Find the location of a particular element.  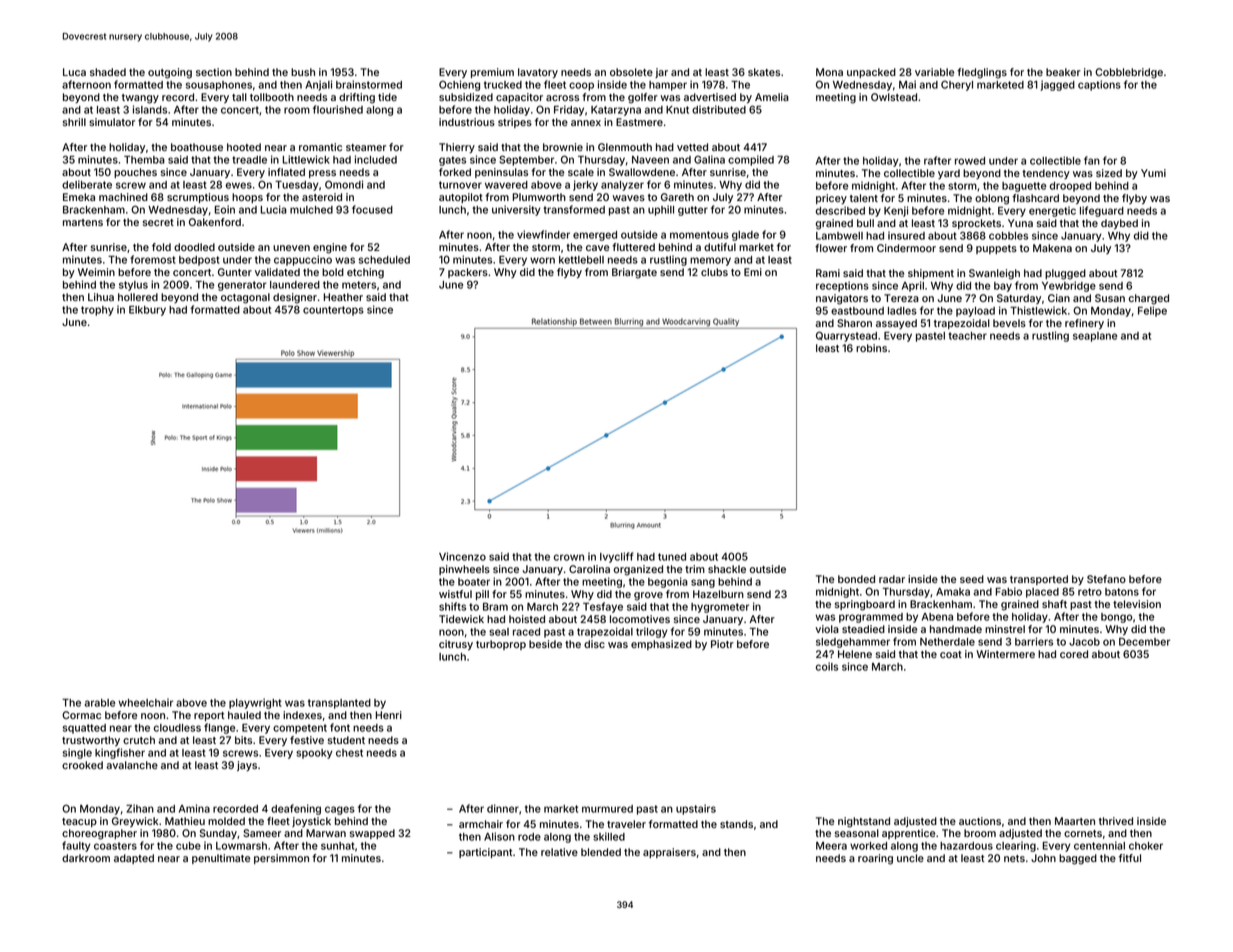

fledglings is located at coordinates (982, 73).
